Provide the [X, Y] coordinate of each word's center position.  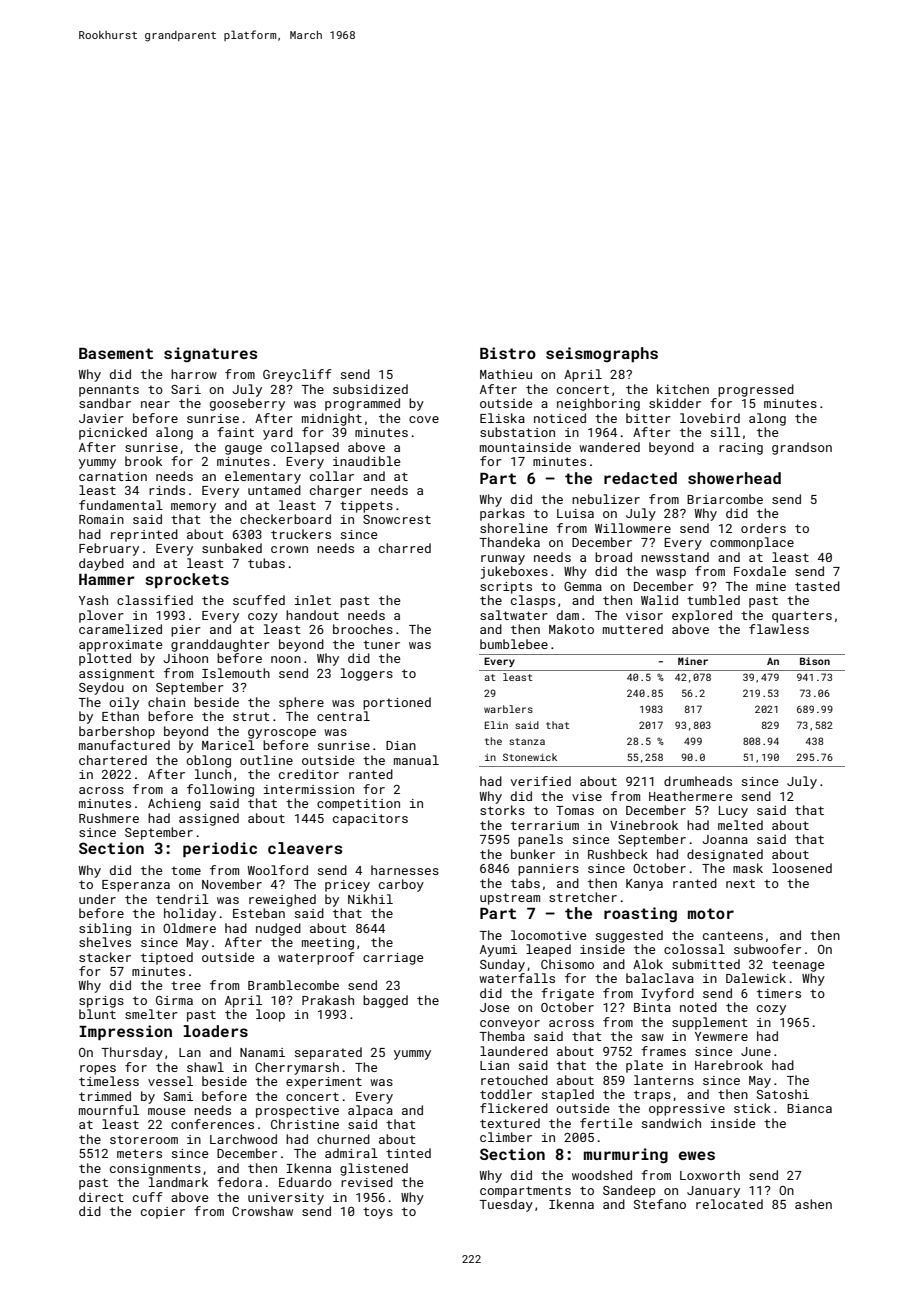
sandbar [105, 403]
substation [517, 432]
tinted [408, 1153]
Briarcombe [725, 499]
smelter [151, 1014]
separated [328, 1053]
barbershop [117, 732]
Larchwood [243, 1139]
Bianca [809, 1108]
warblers [508, 709]
